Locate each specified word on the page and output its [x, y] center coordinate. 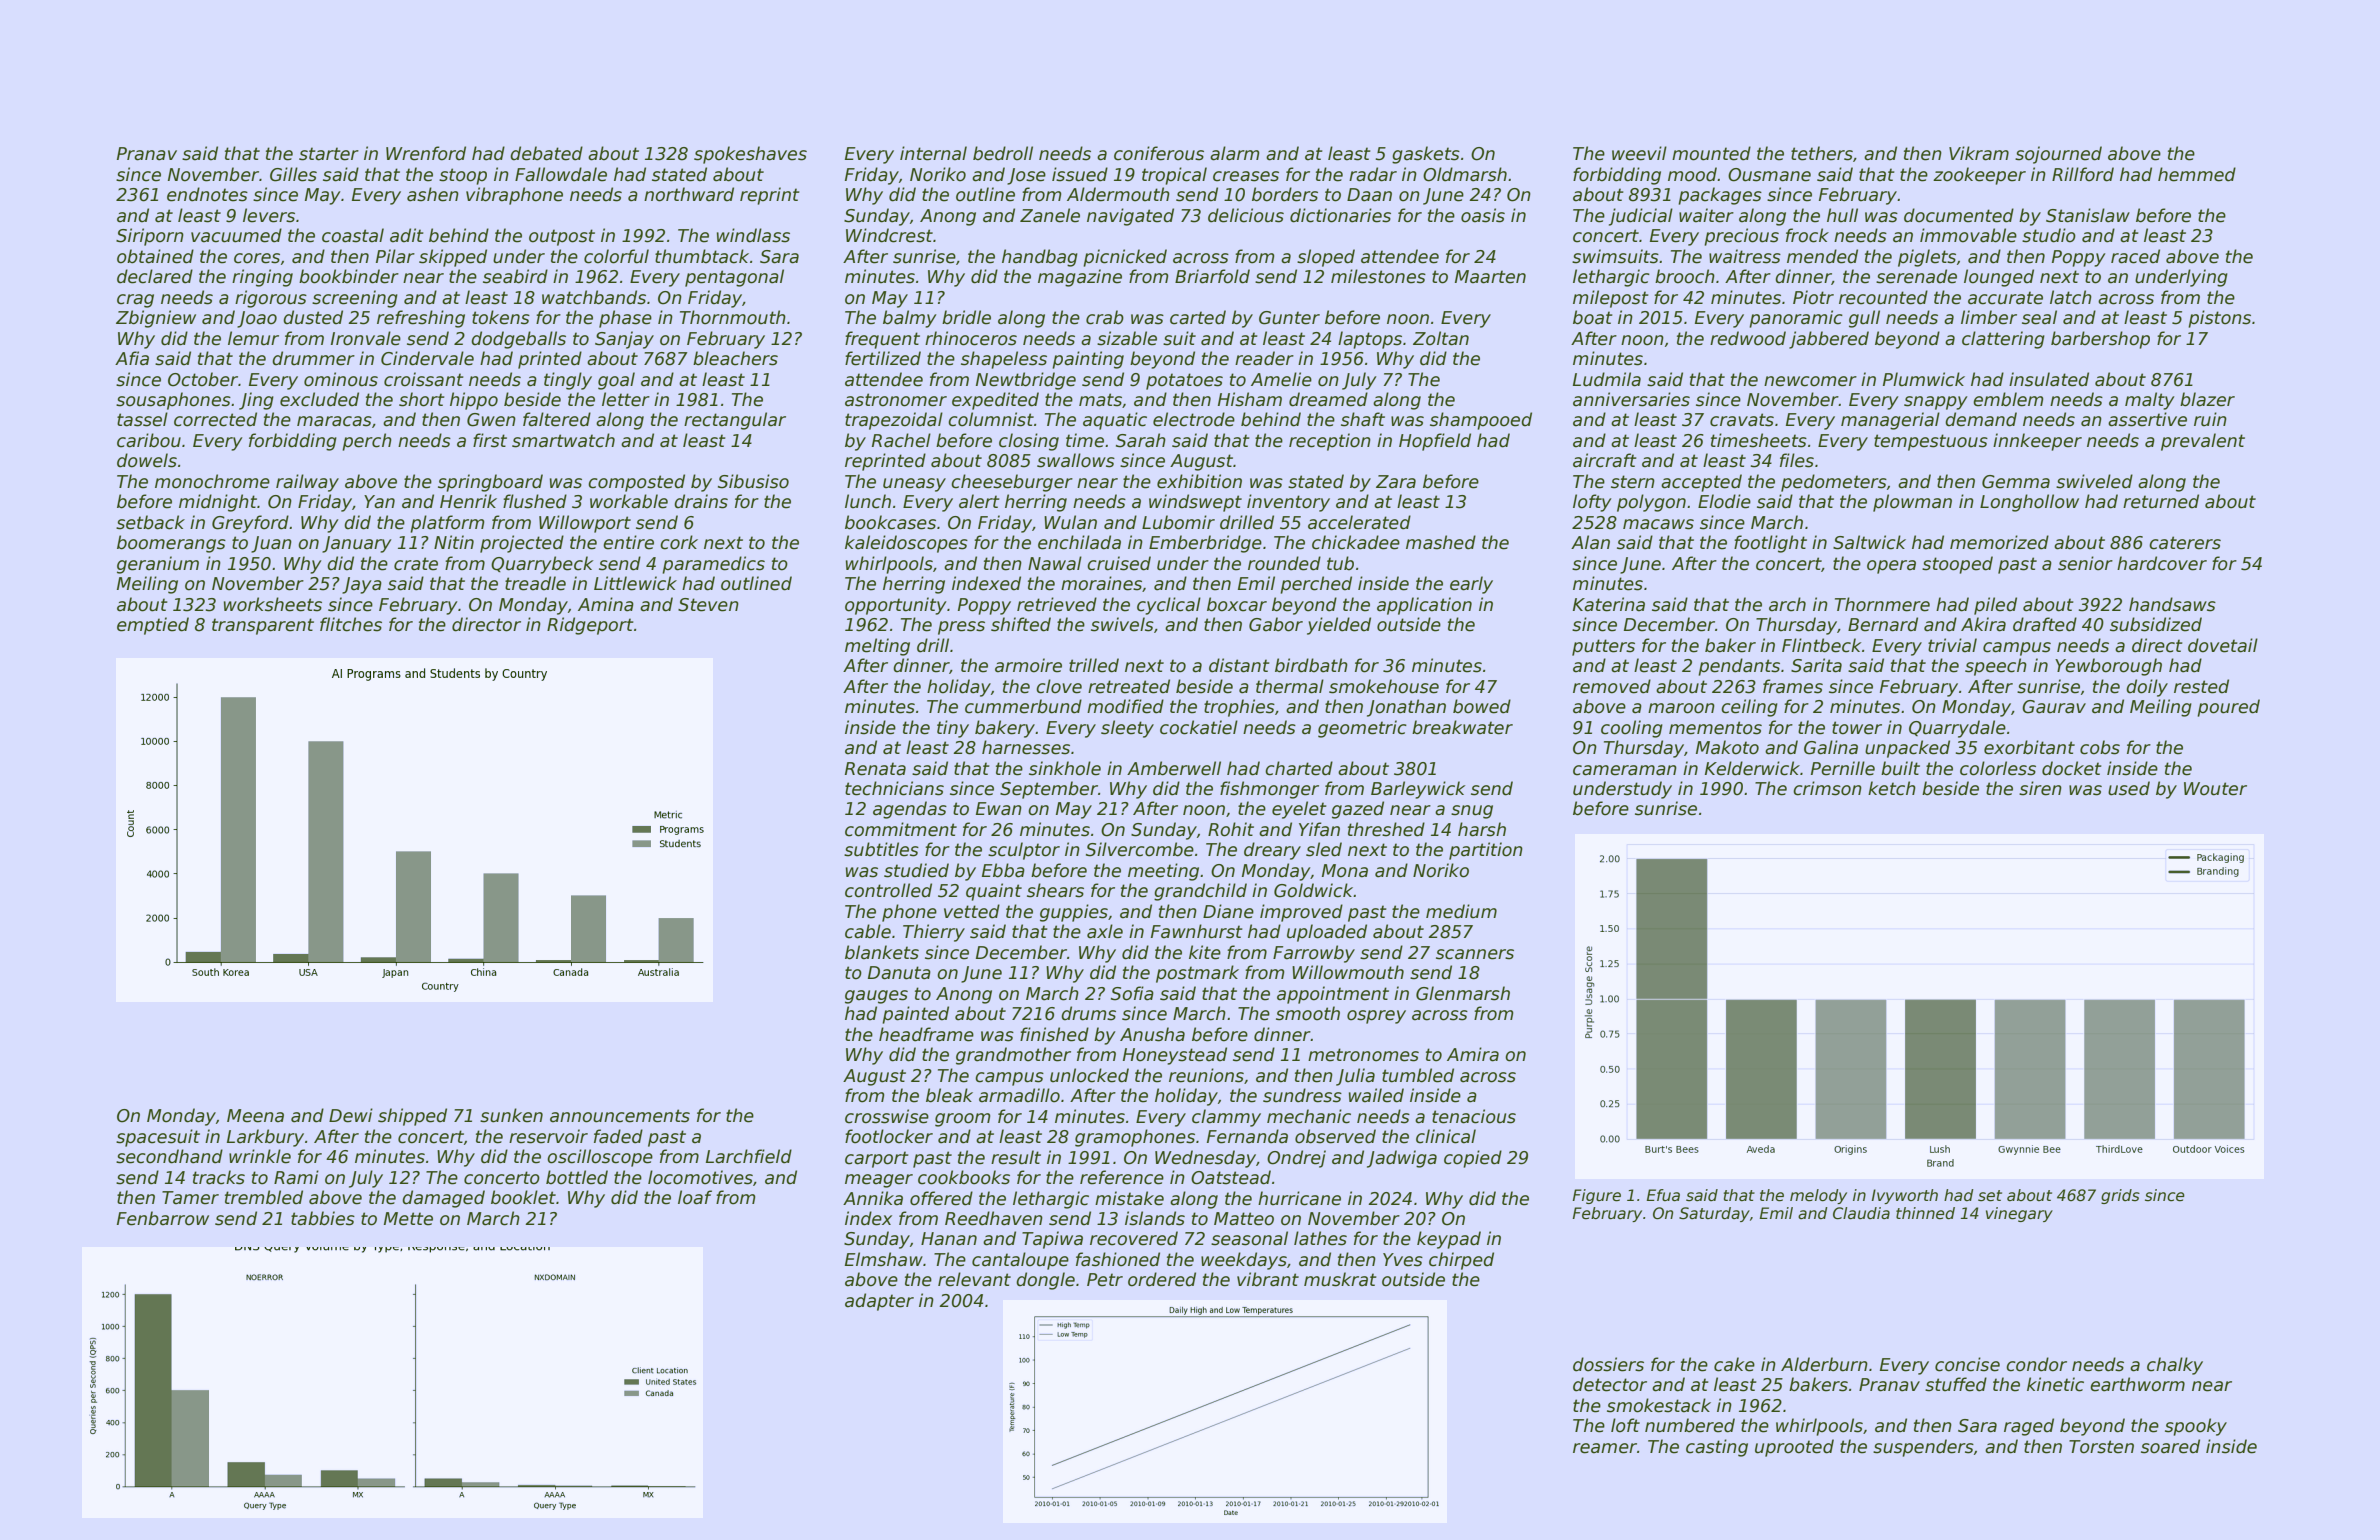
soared [2170, 1446]
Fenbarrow [163, 1218]
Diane [1228, 911]
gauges [876, 997]
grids [2120, 1196]
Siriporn [150, 237]
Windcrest [889, 235]
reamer [1605, 1448]
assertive [2147, 419]
